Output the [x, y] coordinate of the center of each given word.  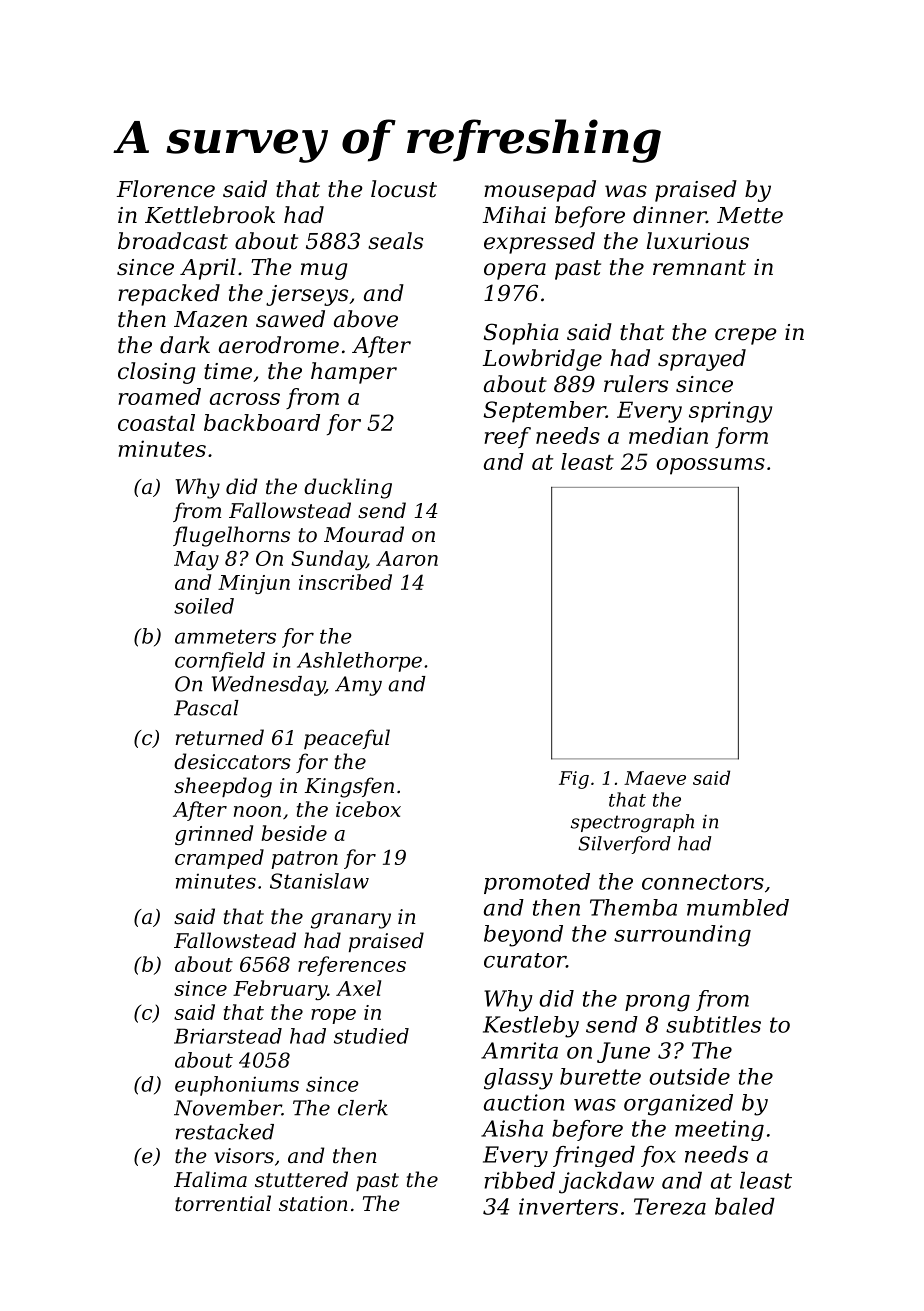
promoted [537, 883]
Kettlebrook [210, 215]
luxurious [698, 241]
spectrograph [632, 823]
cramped [219, 859]
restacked [225, 1132]
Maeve [655, 778]
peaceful [347, 739]
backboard [262, 422]
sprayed [702, 360]
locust [404, 189]
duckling [348, 488]
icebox [368, 809]
